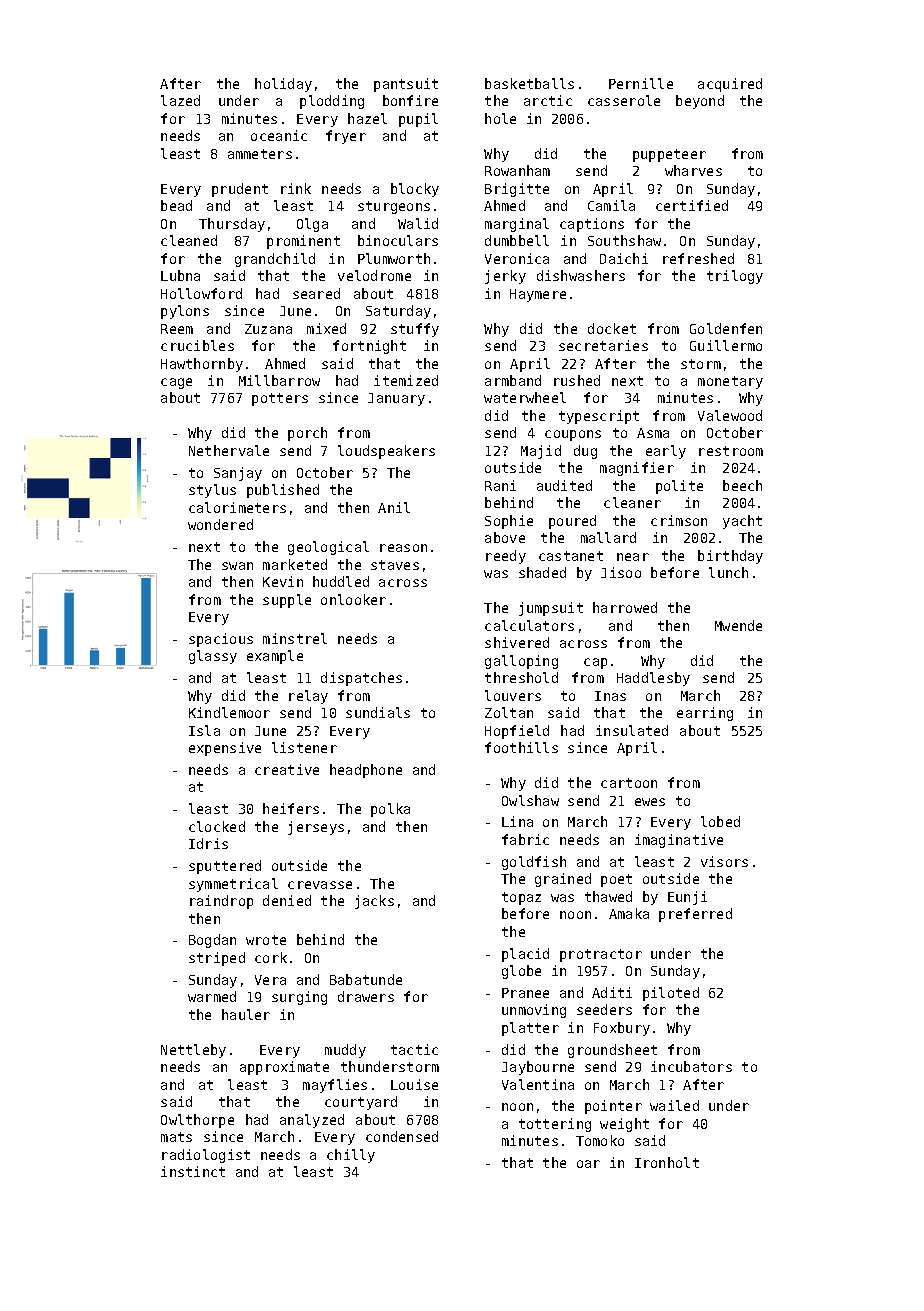 The image size is (924, 1311). What do you see at coordinates (229, 712) in the screenshot?
I see `Kindlemoor` at bounding box center [229, 712].
